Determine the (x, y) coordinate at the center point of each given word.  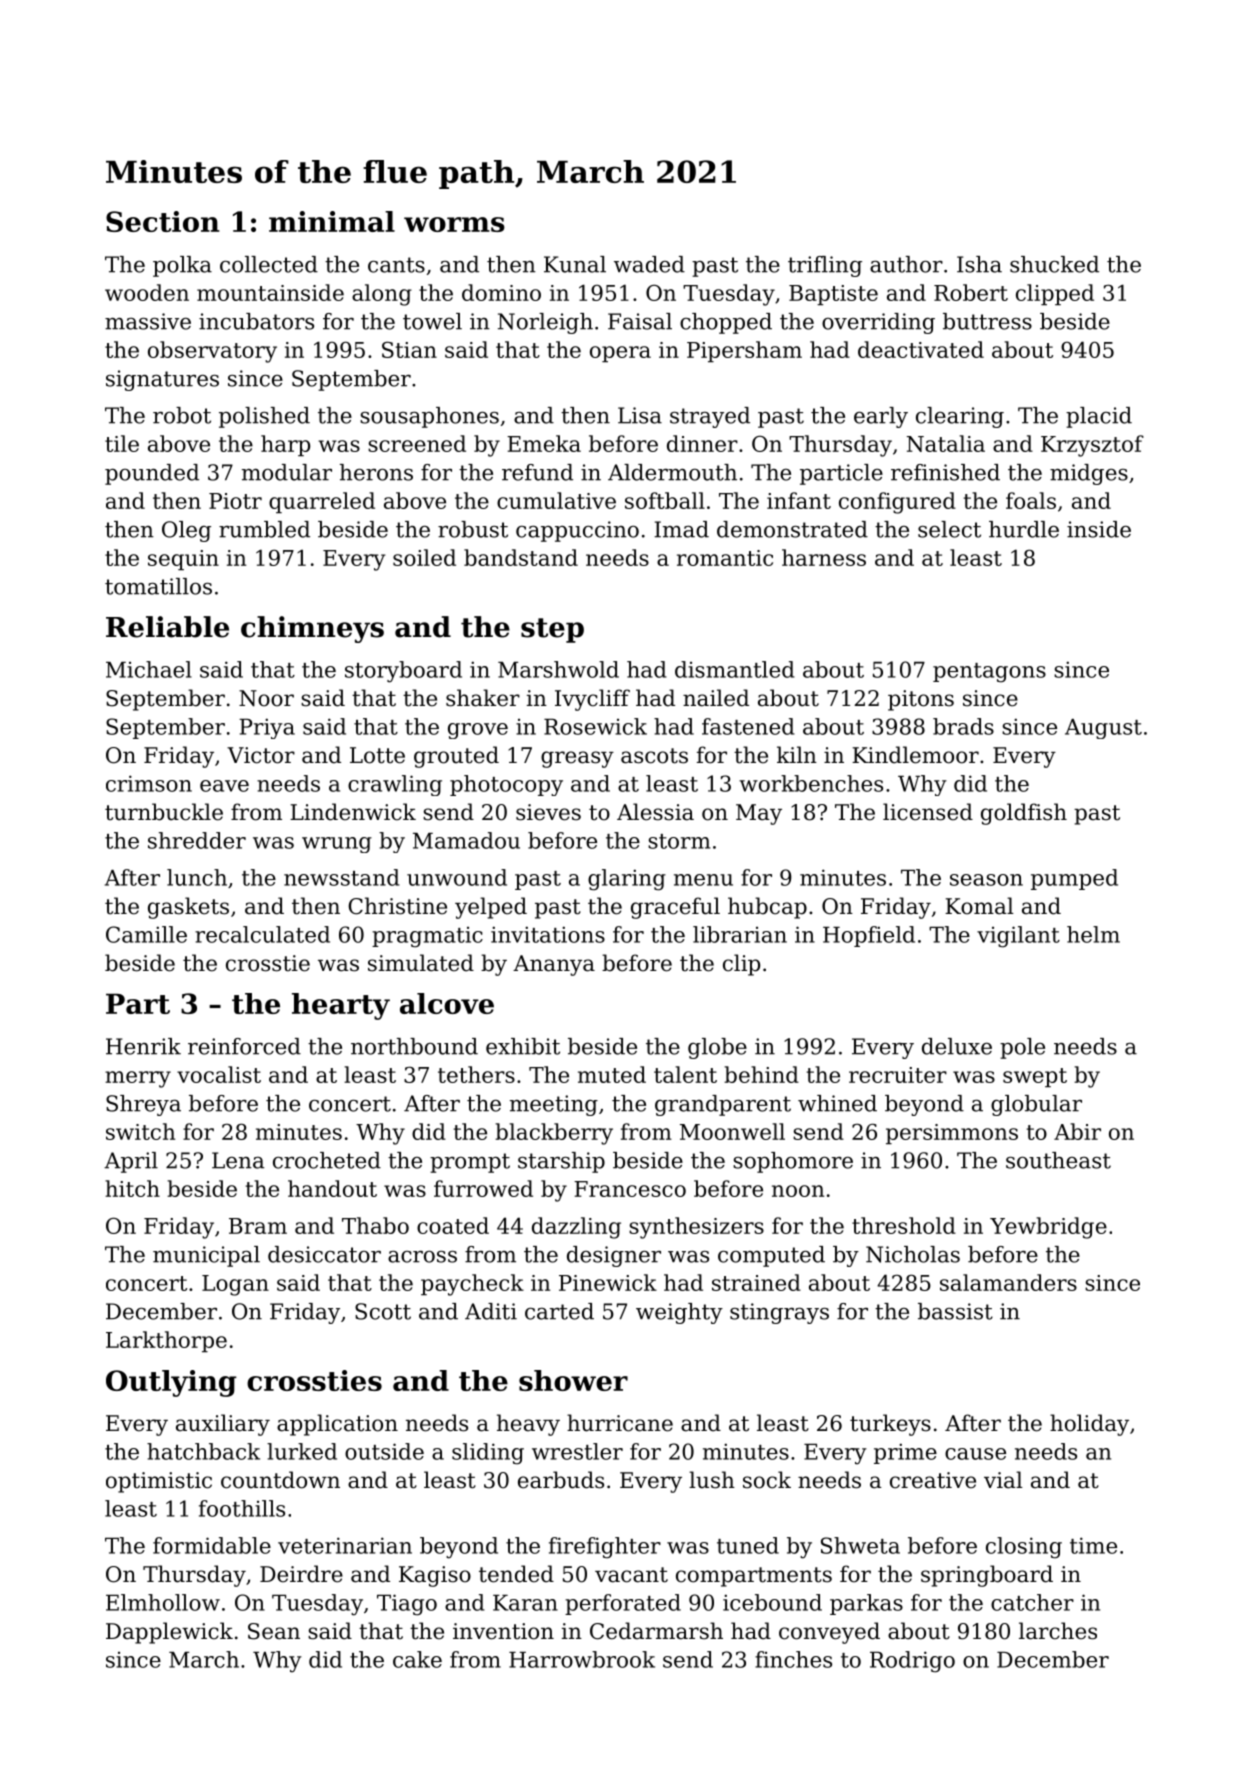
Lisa (640, 415)
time (1093, 1545)
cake (417, 1659)
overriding (878, 323)
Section (163, 221)
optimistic (159, 1482)
